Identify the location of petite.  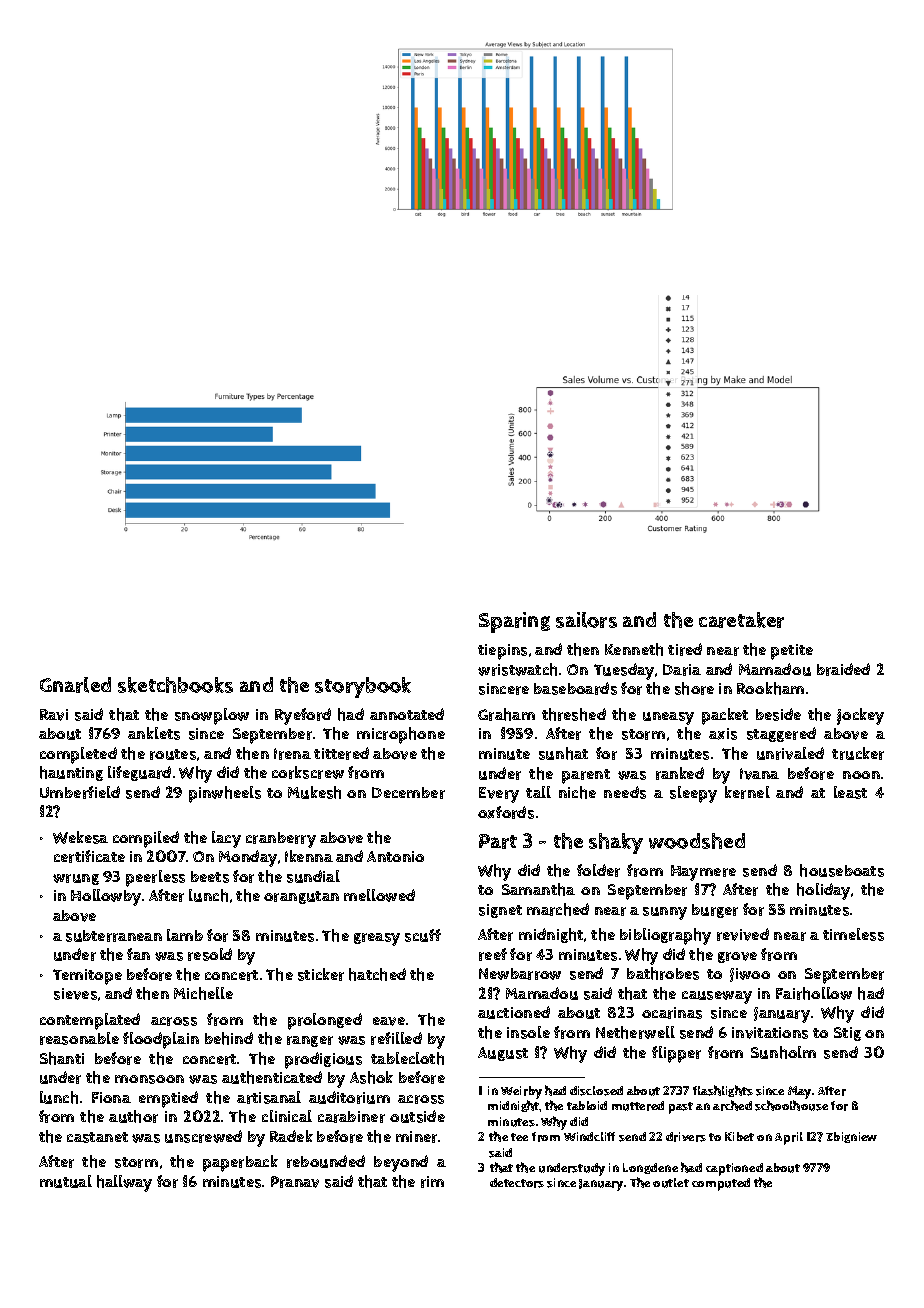
(792, 652).
